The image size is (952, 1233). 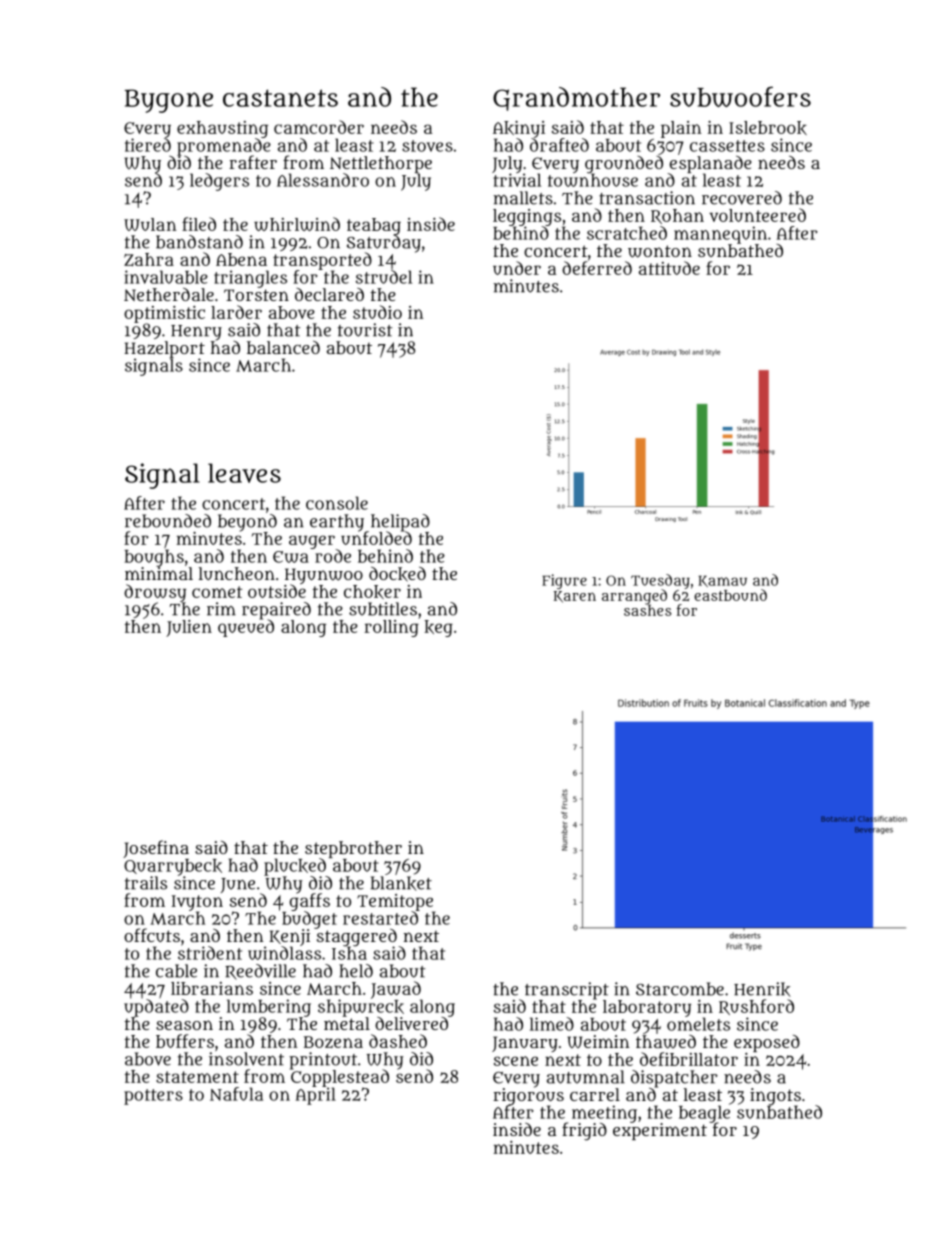 I want to click on queued, so click(x=246, y=628).
